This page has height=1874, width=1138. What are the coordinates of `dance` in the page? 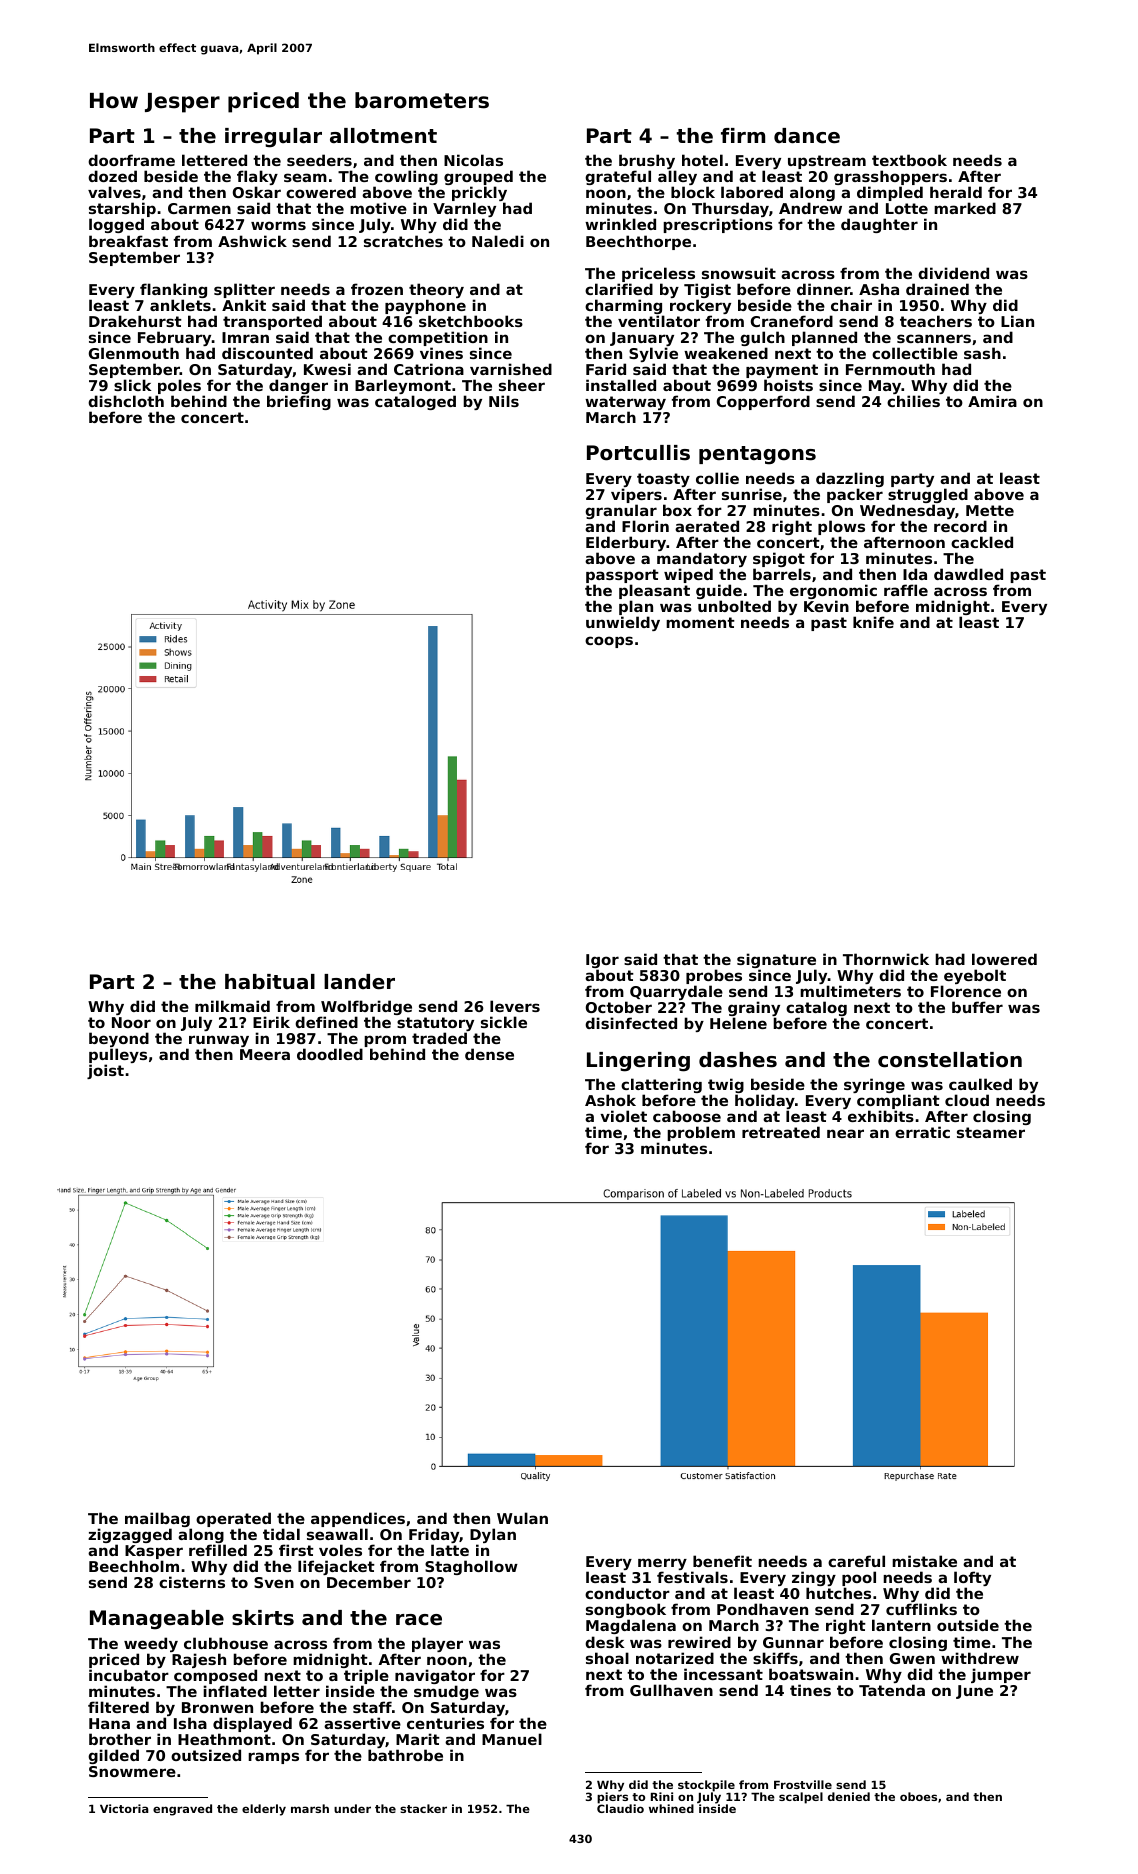 It's located at (807, 136).
